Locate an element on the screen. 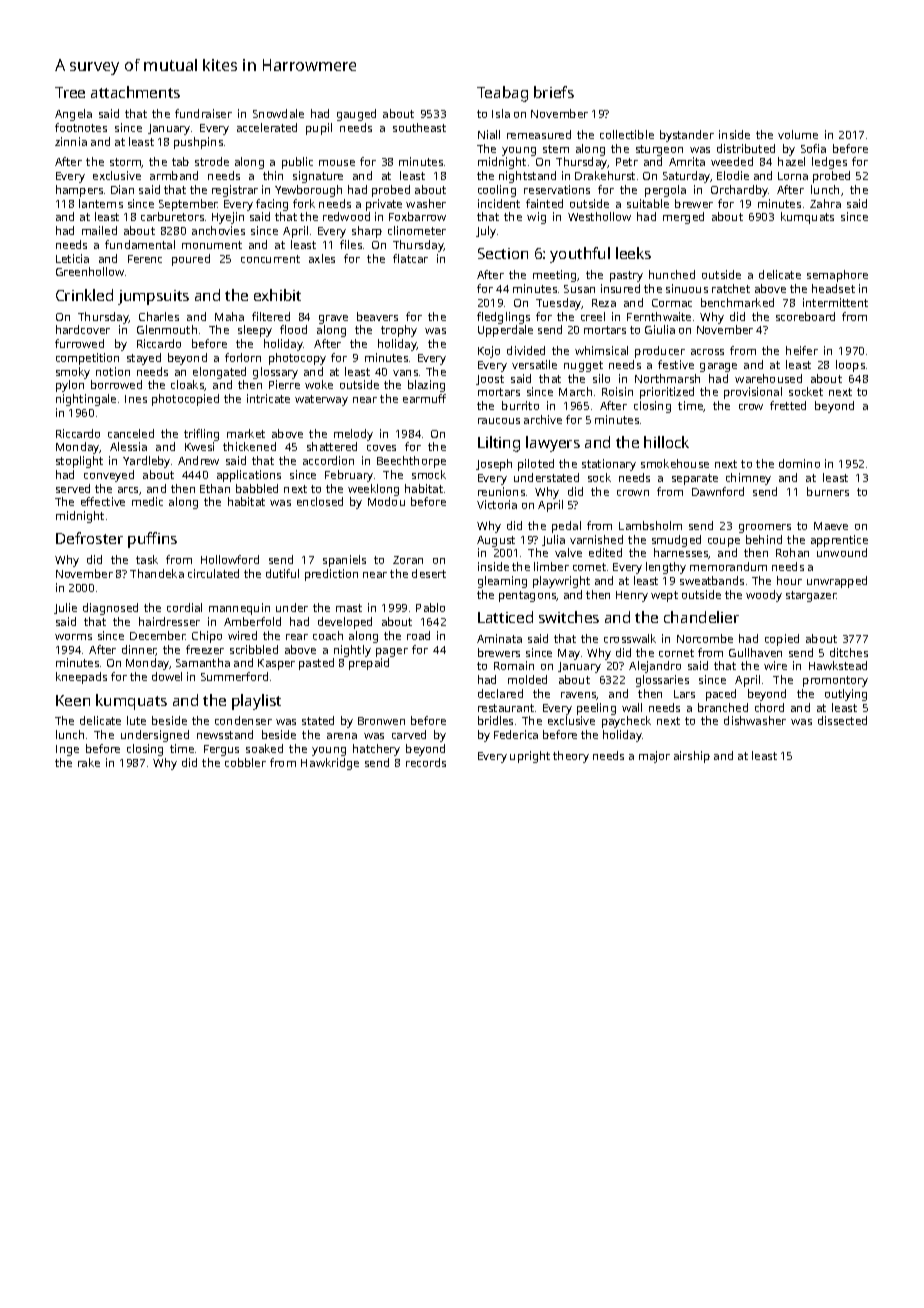  pushpins is located at coordinates (198, 143).
